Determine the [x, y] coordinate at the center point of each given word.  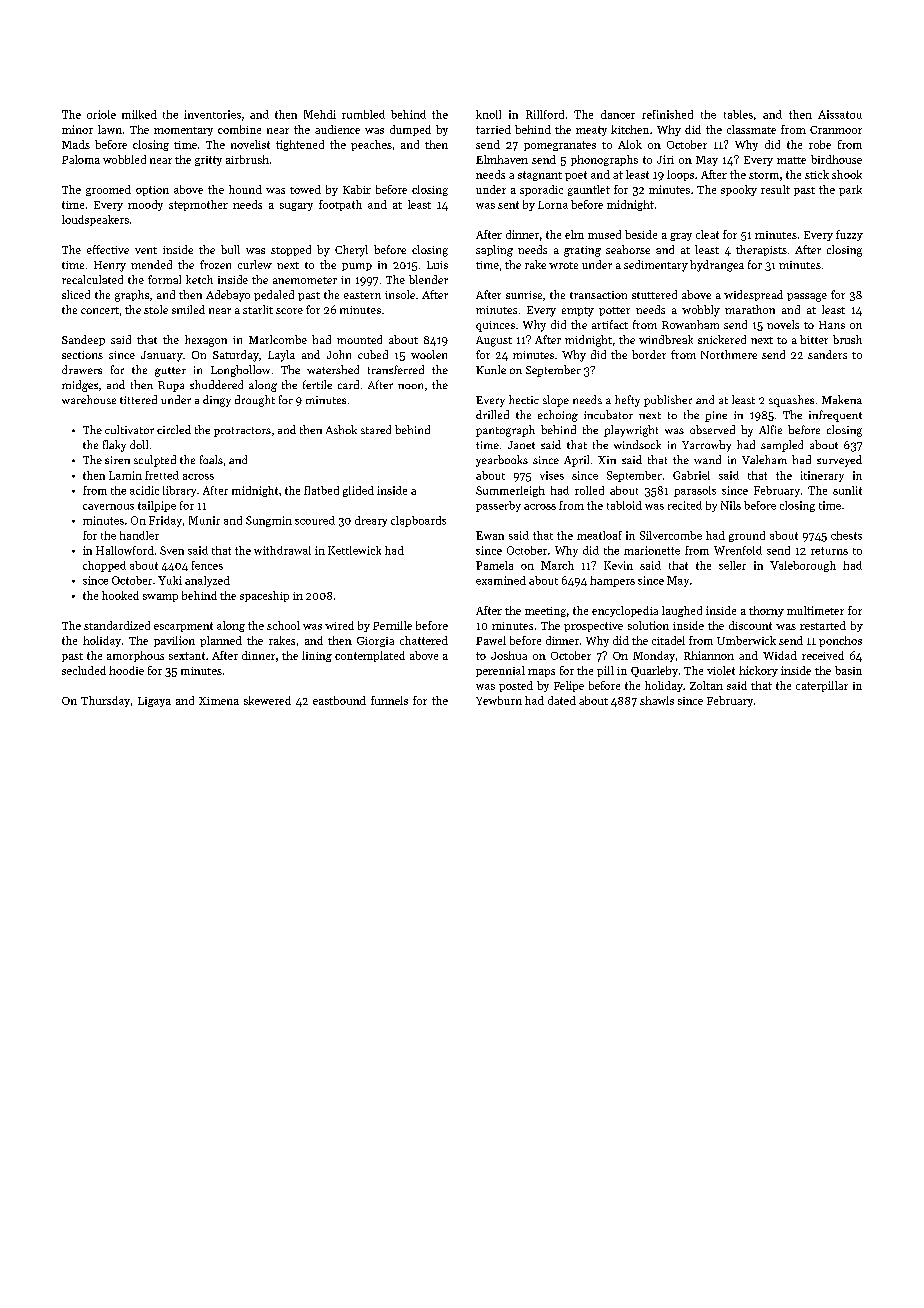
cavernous [108, 507]
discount [750, 625]
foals [211, 459]
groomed [108, 190]
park [850, 190]
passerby [498, 506]
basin [848, 670]
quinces [495, 326]
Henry [110, 266]
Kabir [357, 189]
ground [747, 536]
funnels [389, 700]
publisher [668, 401]
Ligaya [154, 702]
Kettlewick [354, 550]
